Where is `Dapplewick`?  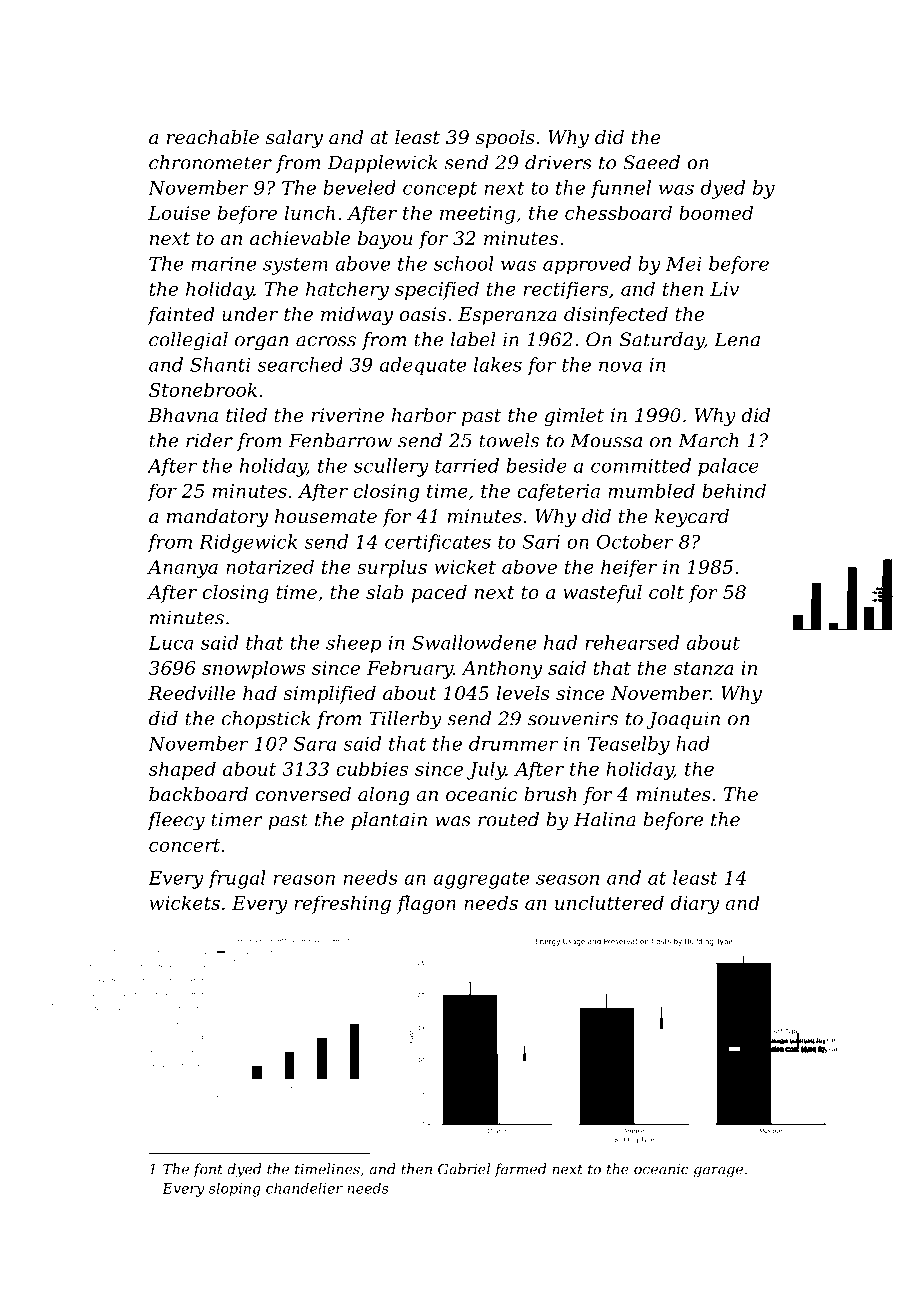
Dapplewick is located at coordinates (382, 164).
